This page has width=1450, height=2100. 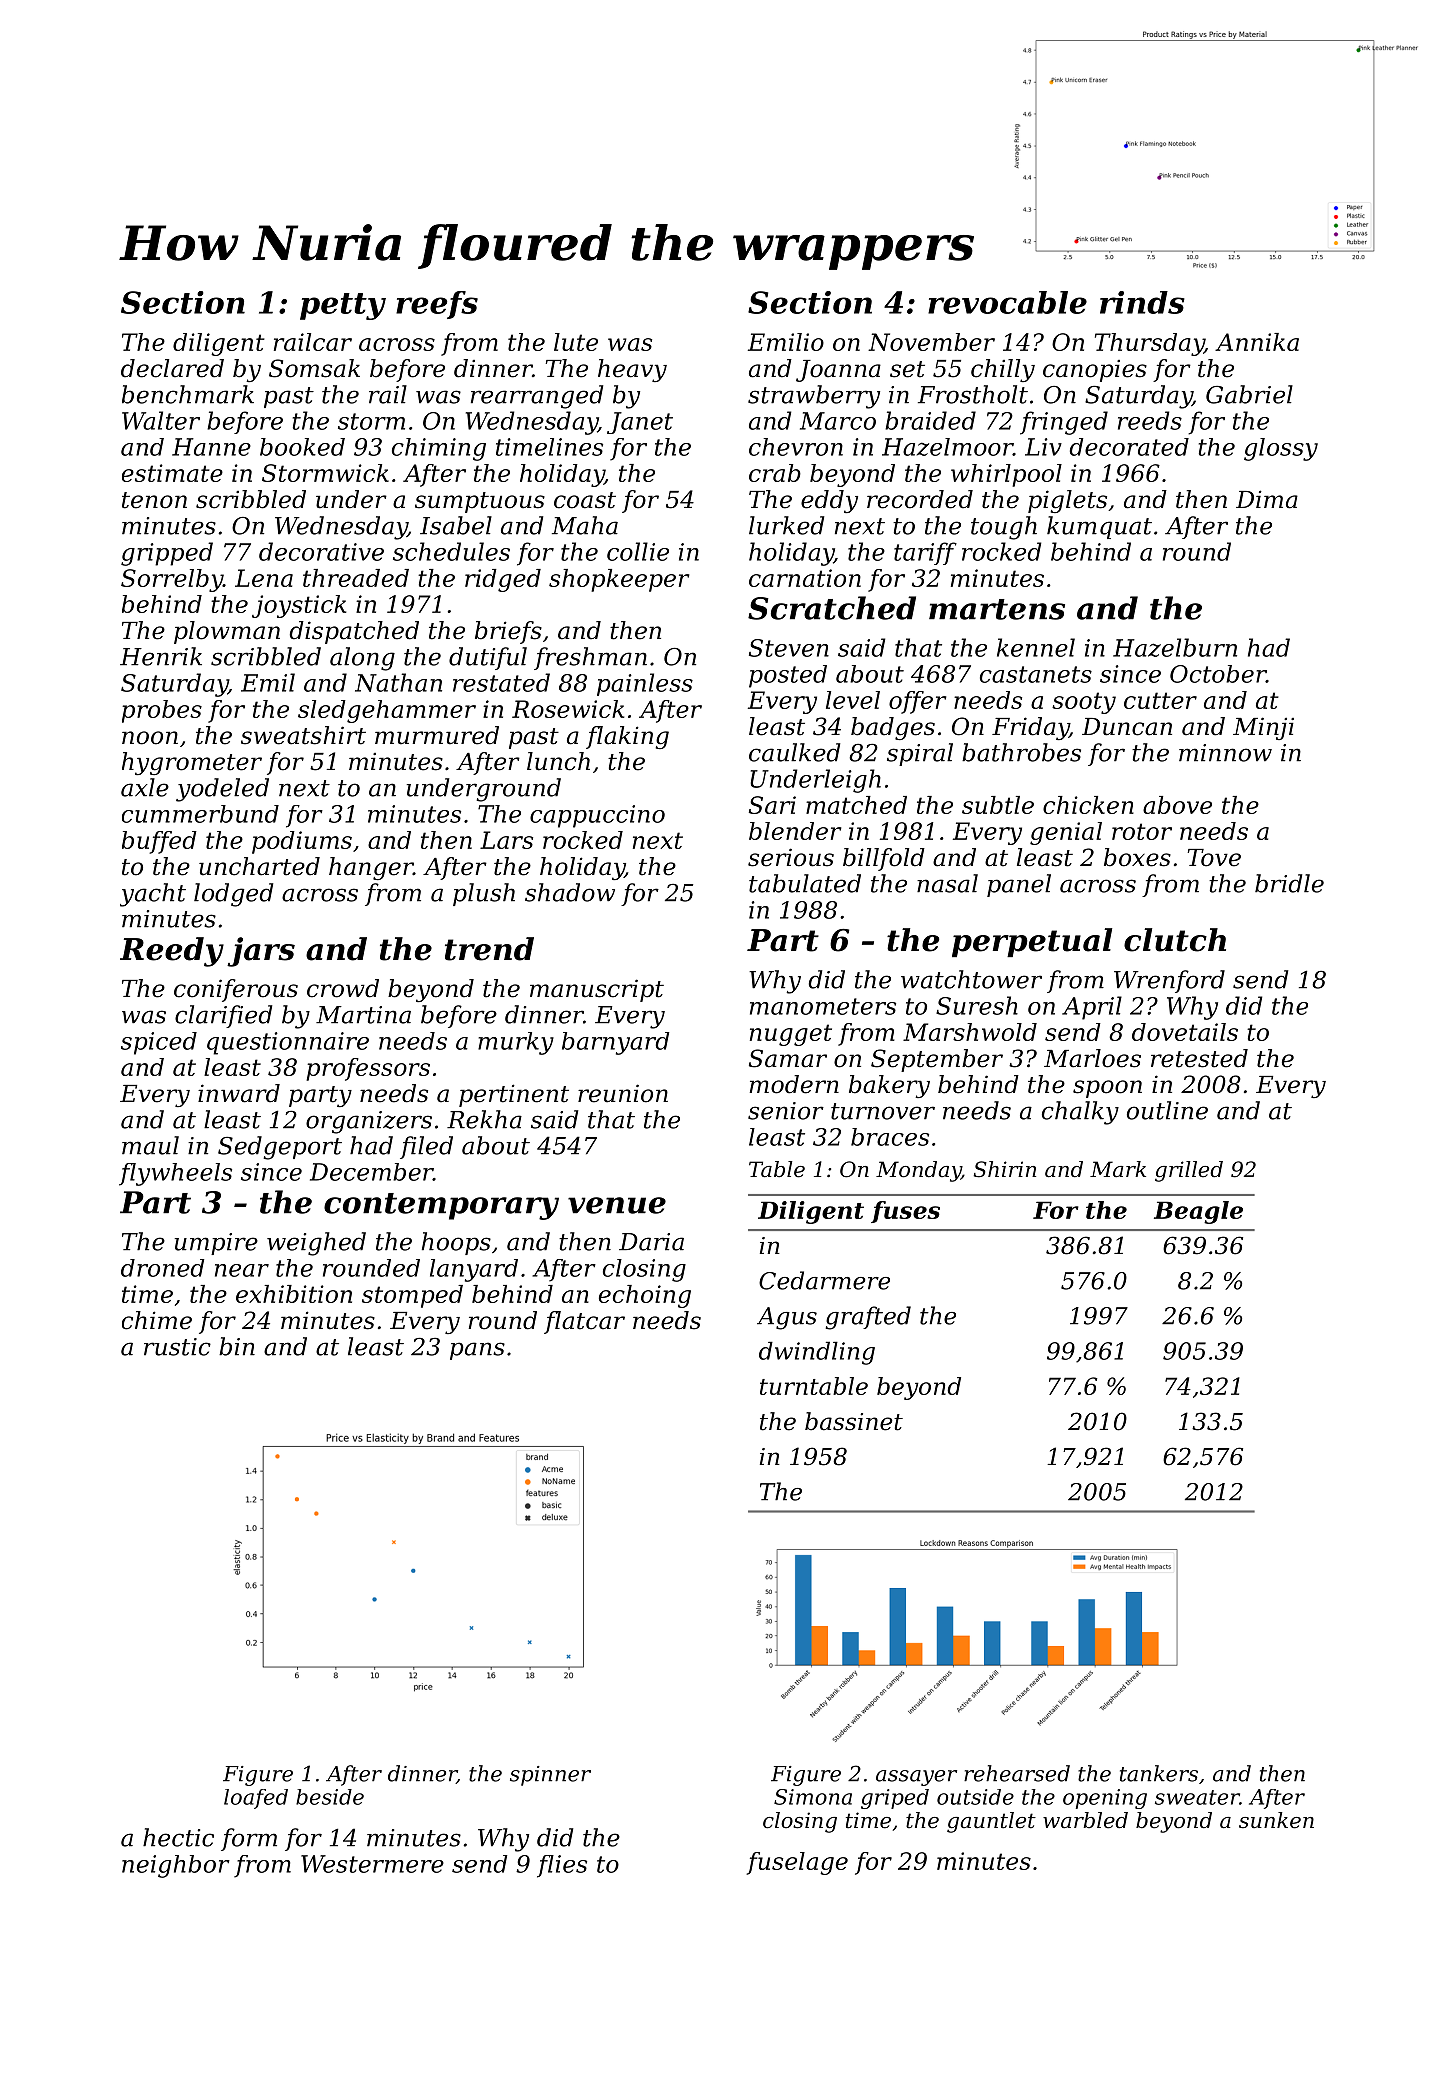 I want to click on Scratched, so click(x=832, y=608).
